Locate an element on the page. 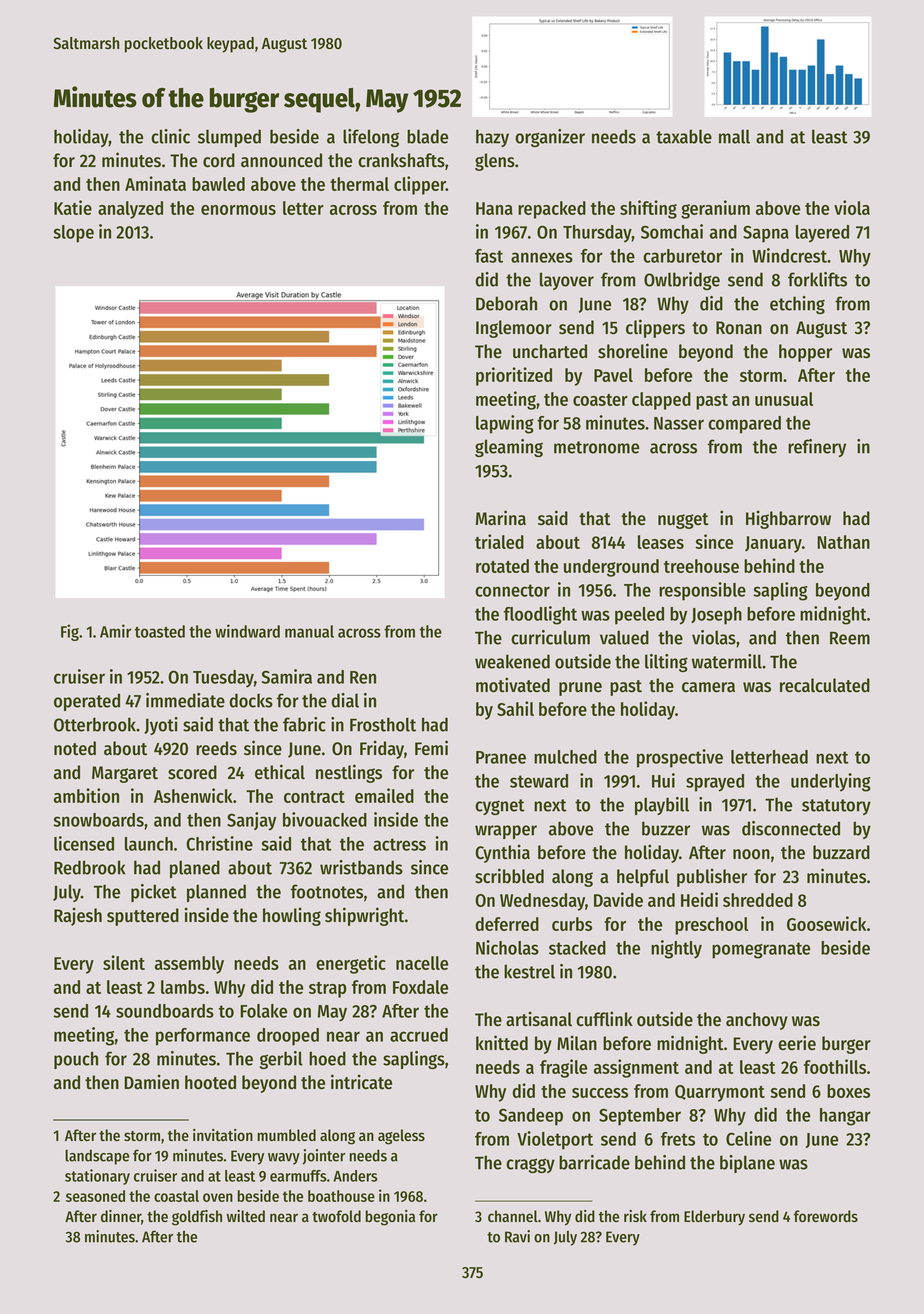 The width and height of the document is (924, 1314). mall is located at coordinates (734, 136).
